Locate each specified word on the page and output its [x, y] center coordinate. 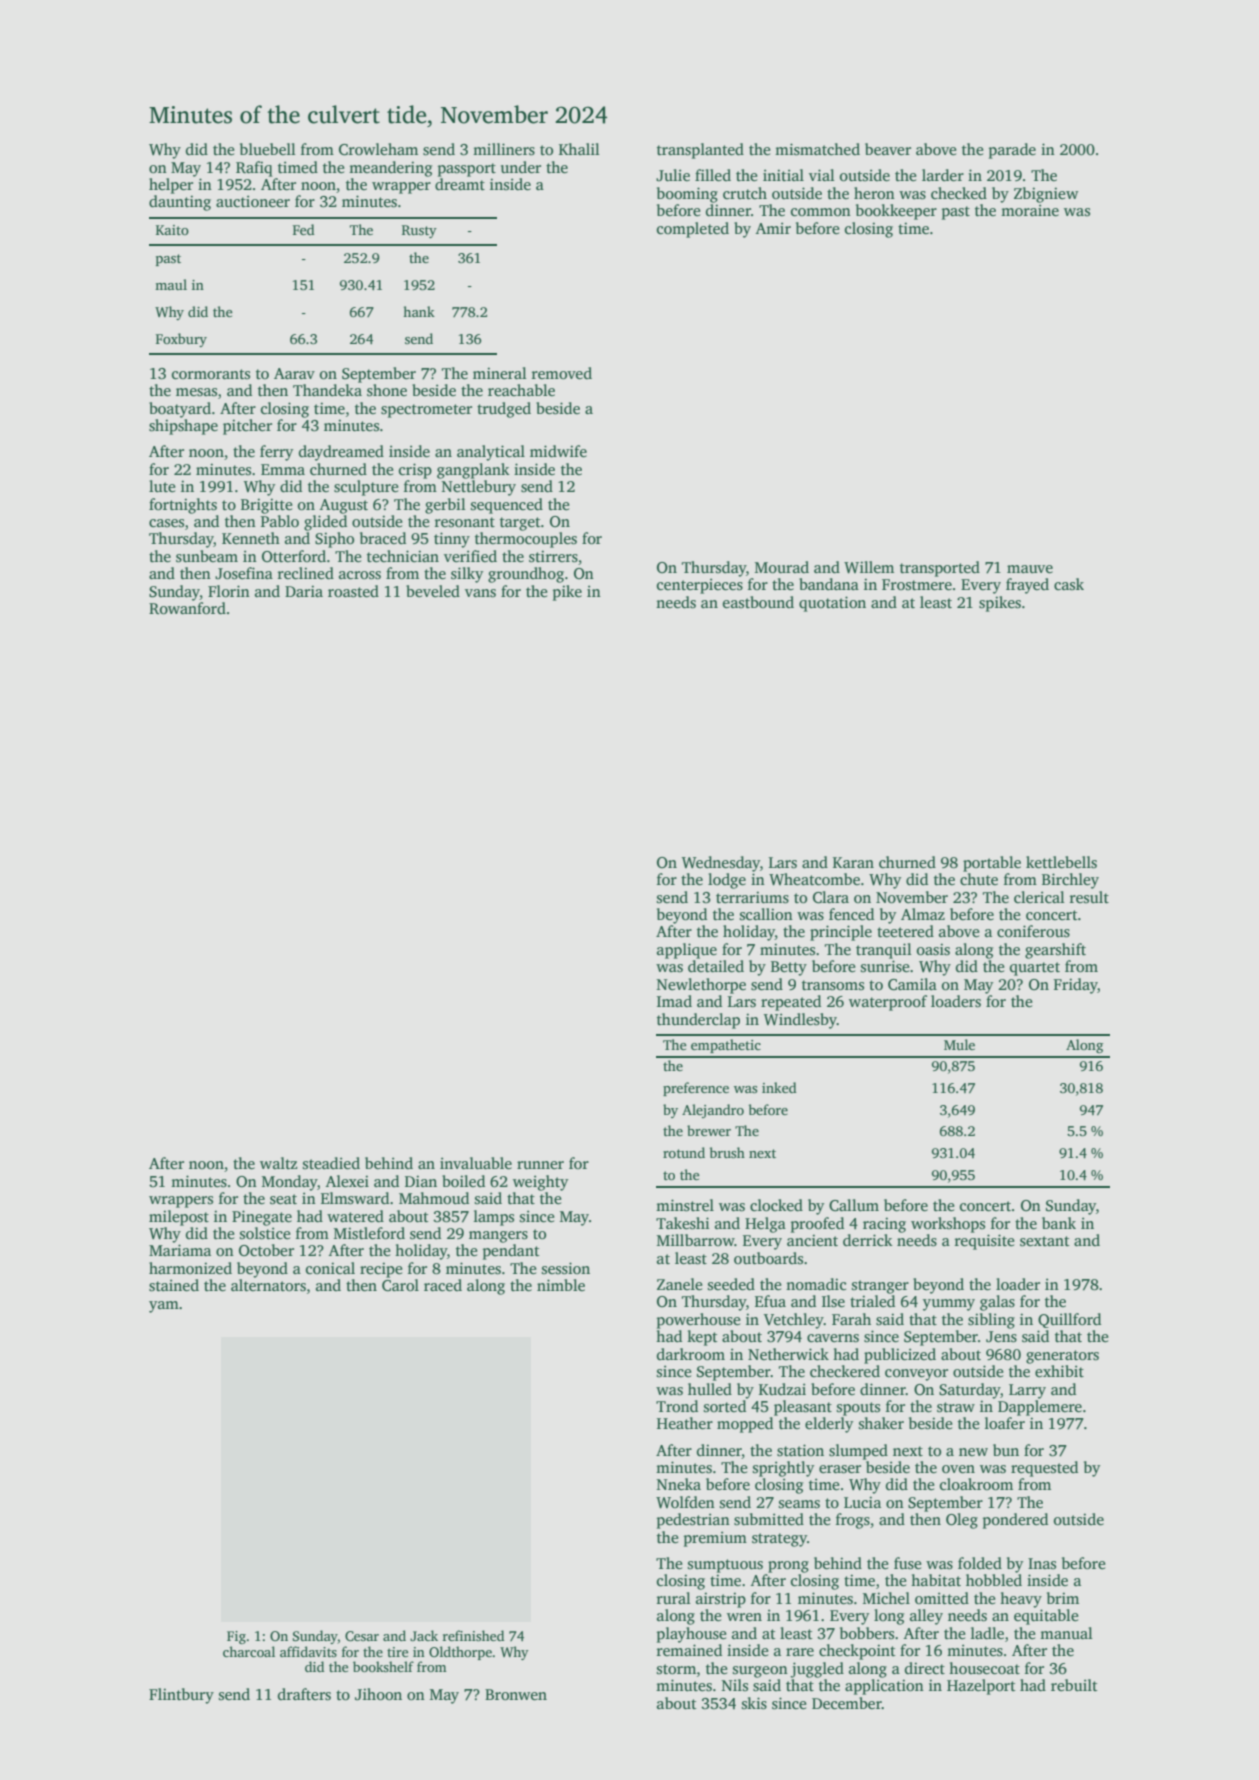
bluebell [268, 149]
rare [800, 1652]
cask [1069, 584]
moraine [1030, 210]
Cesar [362, 1636]
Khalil [579, 149]
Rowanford [187, 608]
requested [1044, 1469]
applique [687, 951]
